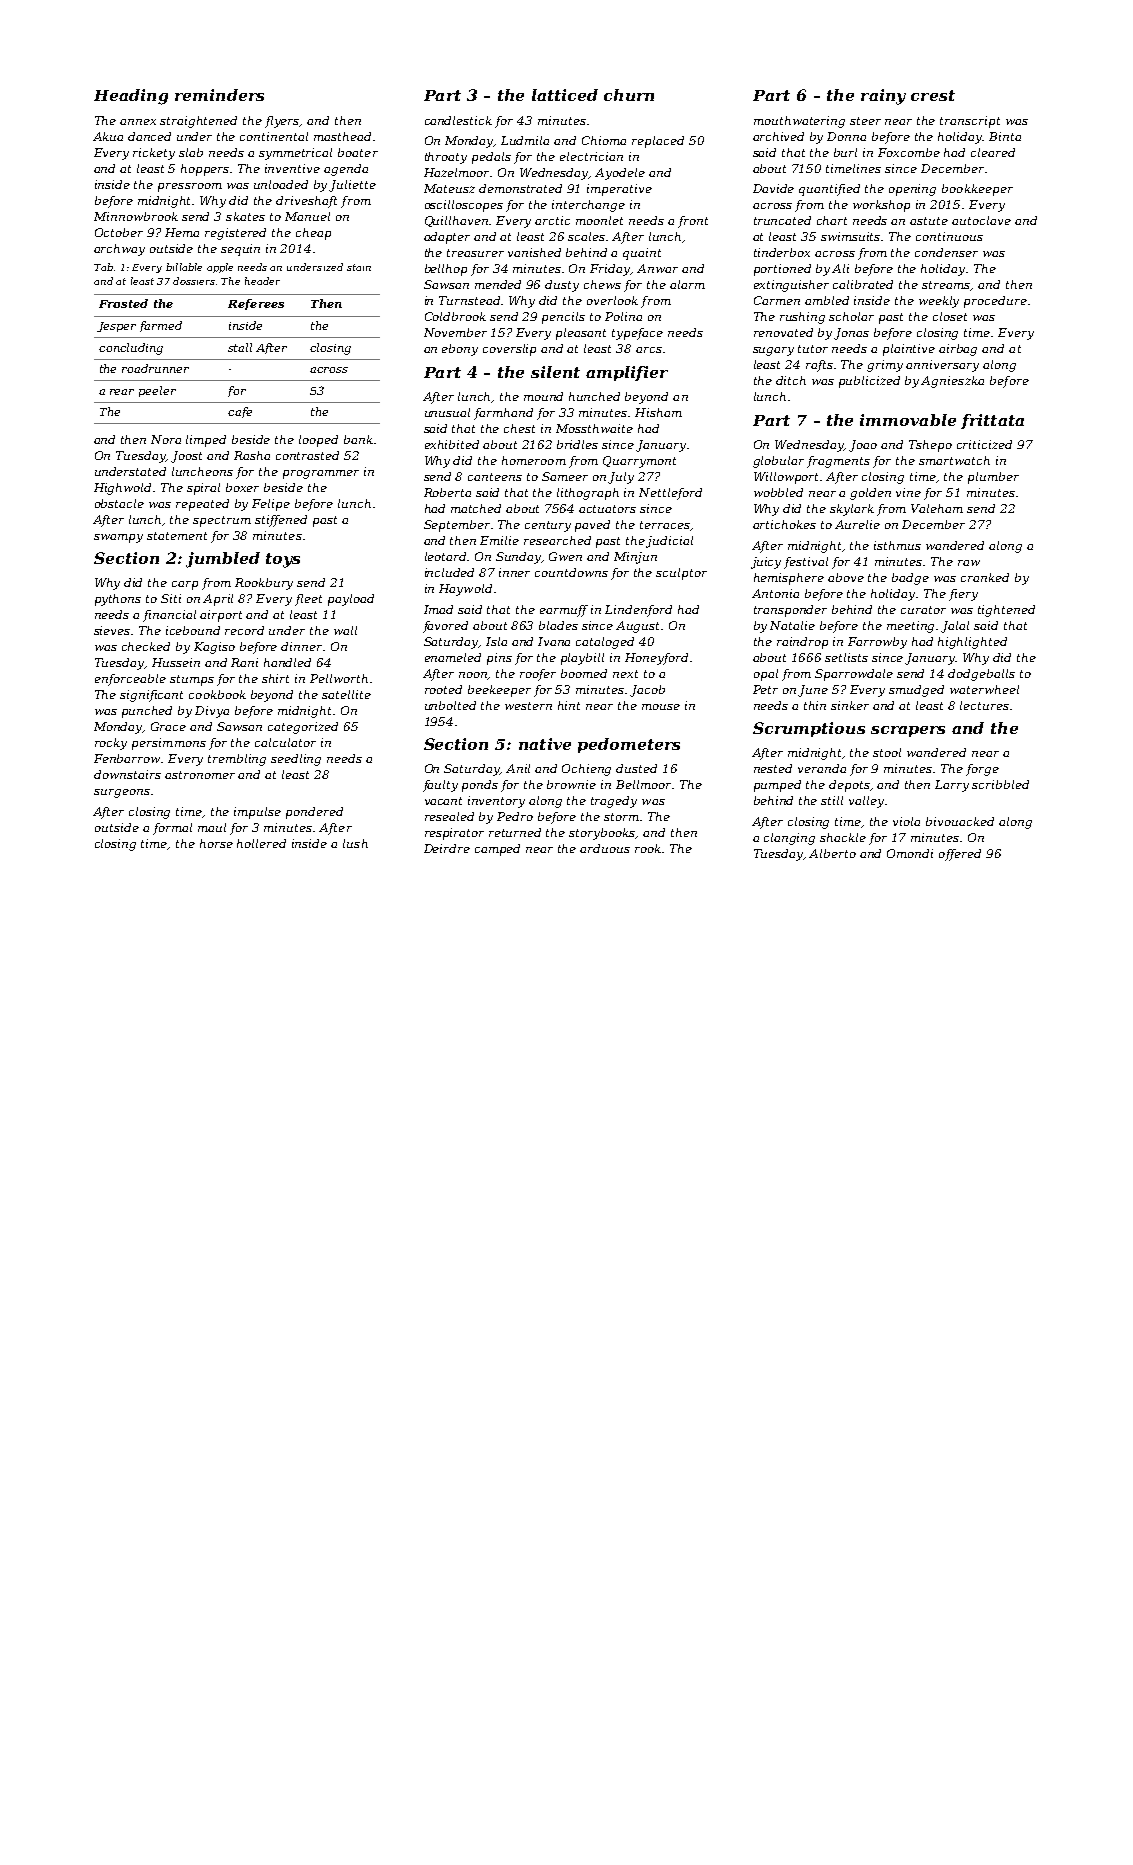 The width and height of the document is (1133, 1865). Describe the element at coordinates (131, 97) in the document. I see `Heading` at that location.
